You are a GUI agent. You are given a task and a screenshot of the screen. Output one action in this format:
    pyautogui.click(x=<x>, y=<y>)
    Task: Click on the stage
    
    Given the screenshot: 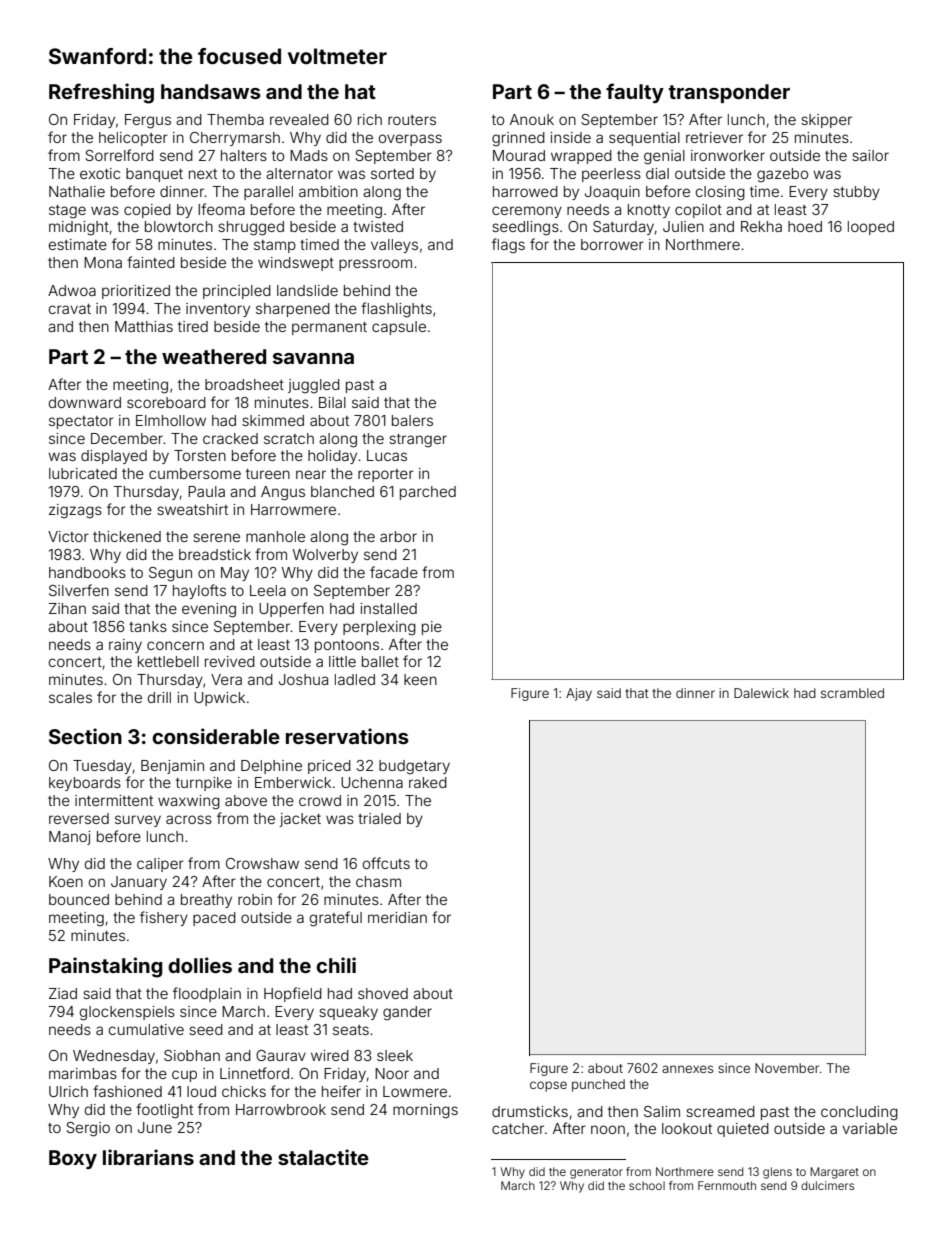 What is the action you would take?
    pyautogui.click(x=67, y=212)
